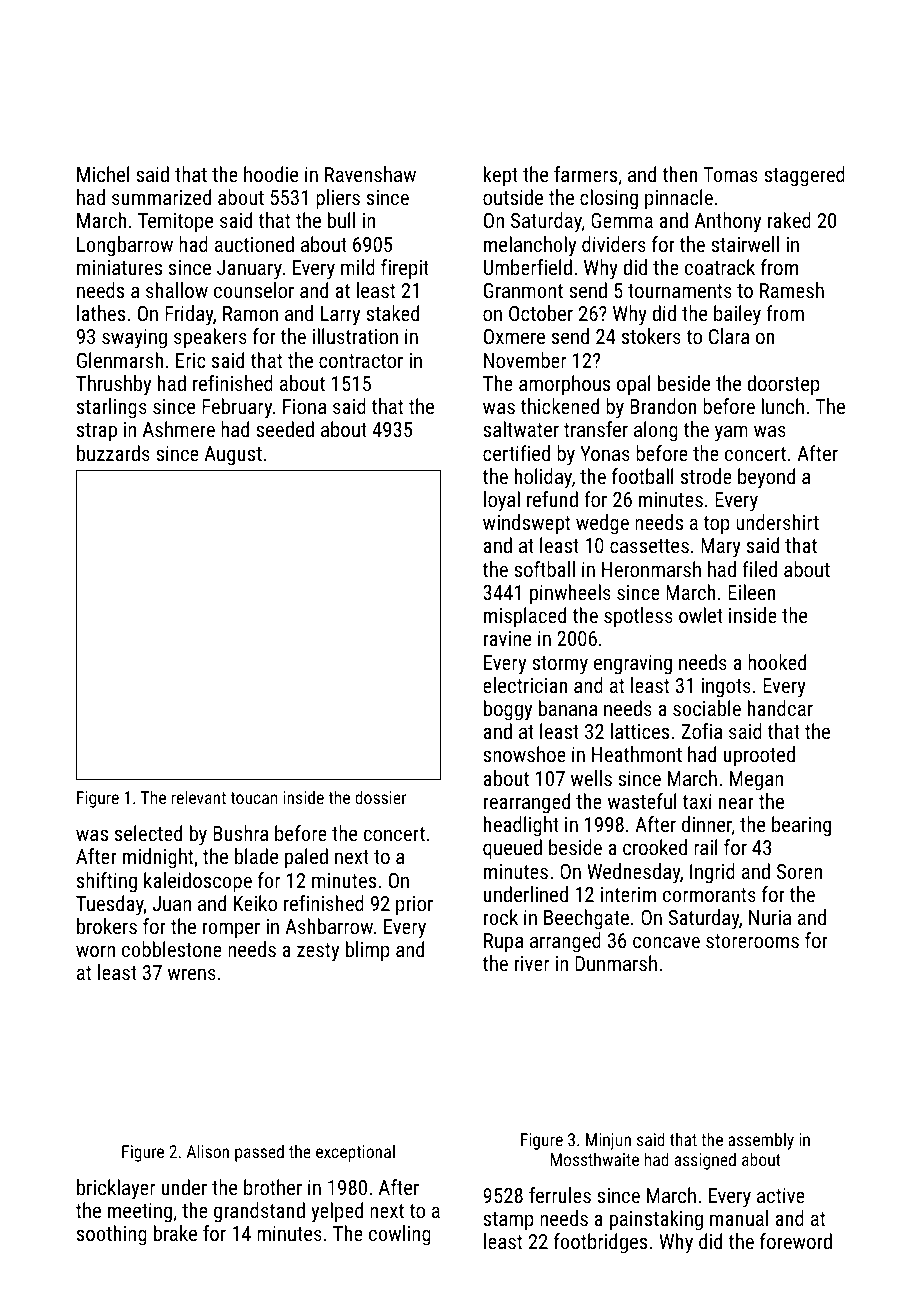 Image resolution: width=924 pixels, height=1311 pixels. What do you see at coordinates (680, 174) in the screenshot?
I see `then` at bounding box center [680, 174].
